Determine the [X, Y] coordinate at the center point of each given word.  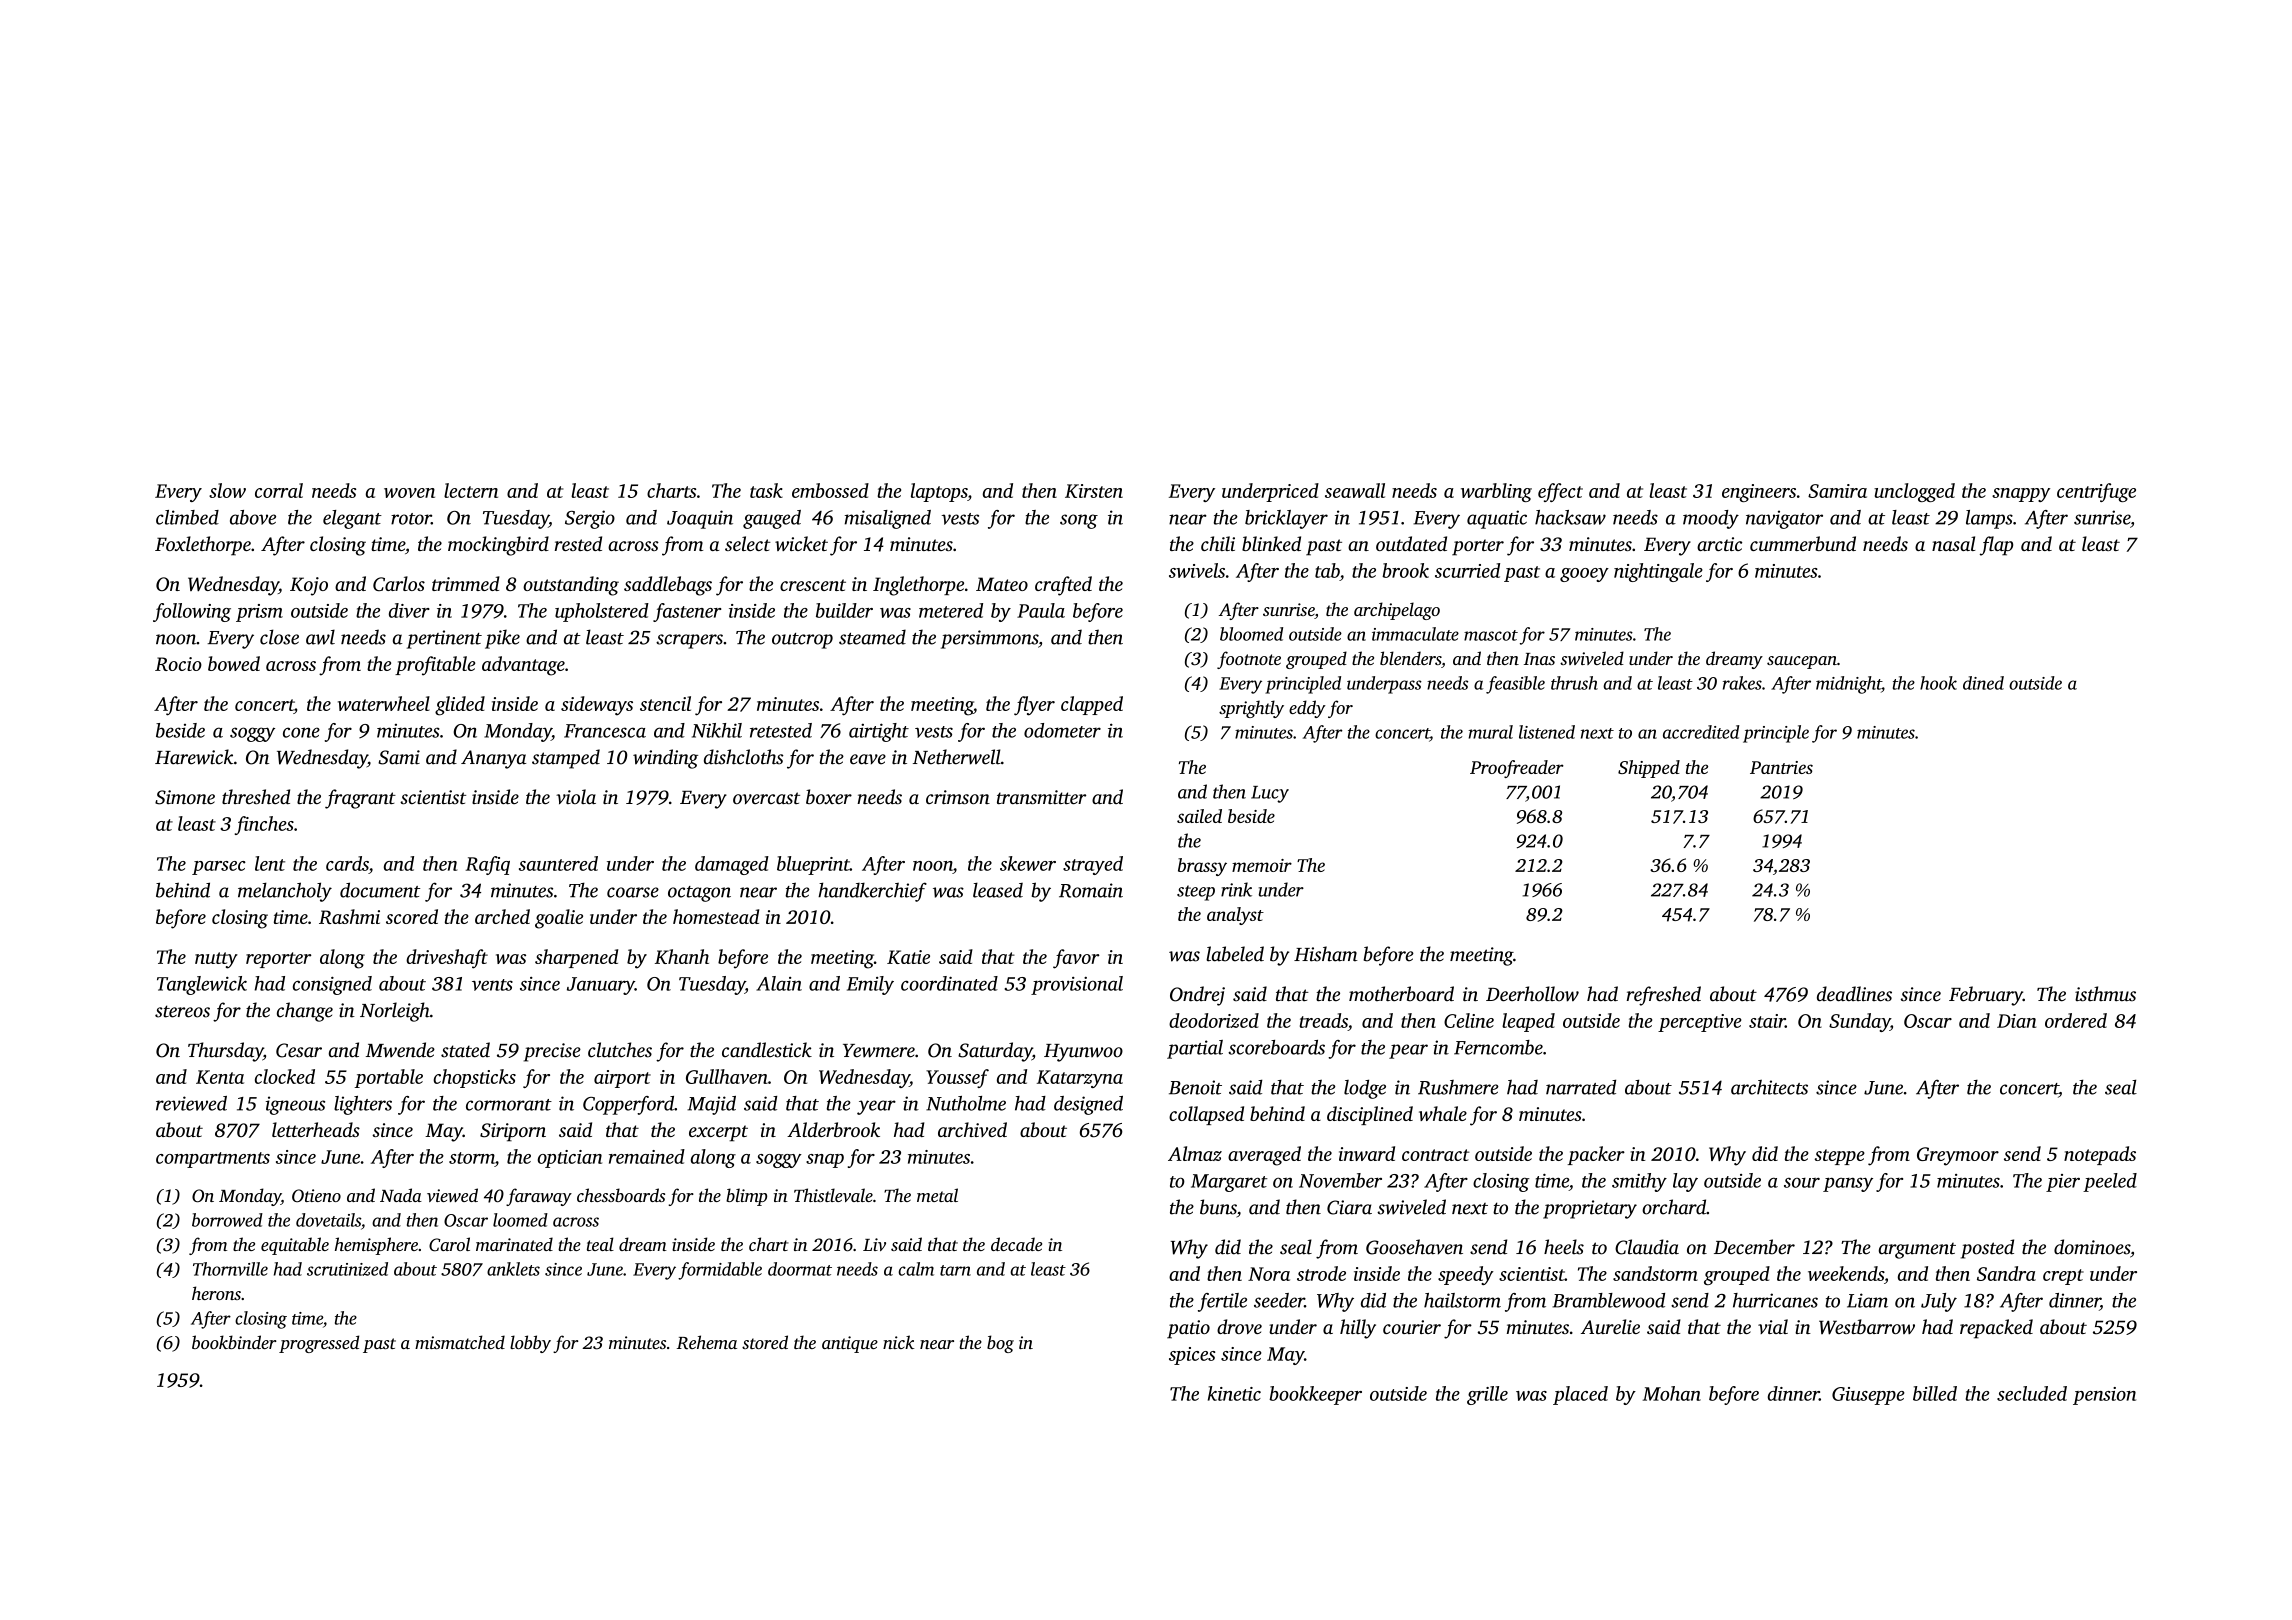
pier [2063, 1183]
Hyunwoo [1083, 1053]
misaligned [888, 519]
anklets [513, 1269]
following [192, 612]
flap [1996, 546]
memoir [1262, 865]
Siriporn [513, 1132]
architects [1769, 1087]
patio [1188, 1329]
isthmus [2105, 994]
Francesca [605, 731]
